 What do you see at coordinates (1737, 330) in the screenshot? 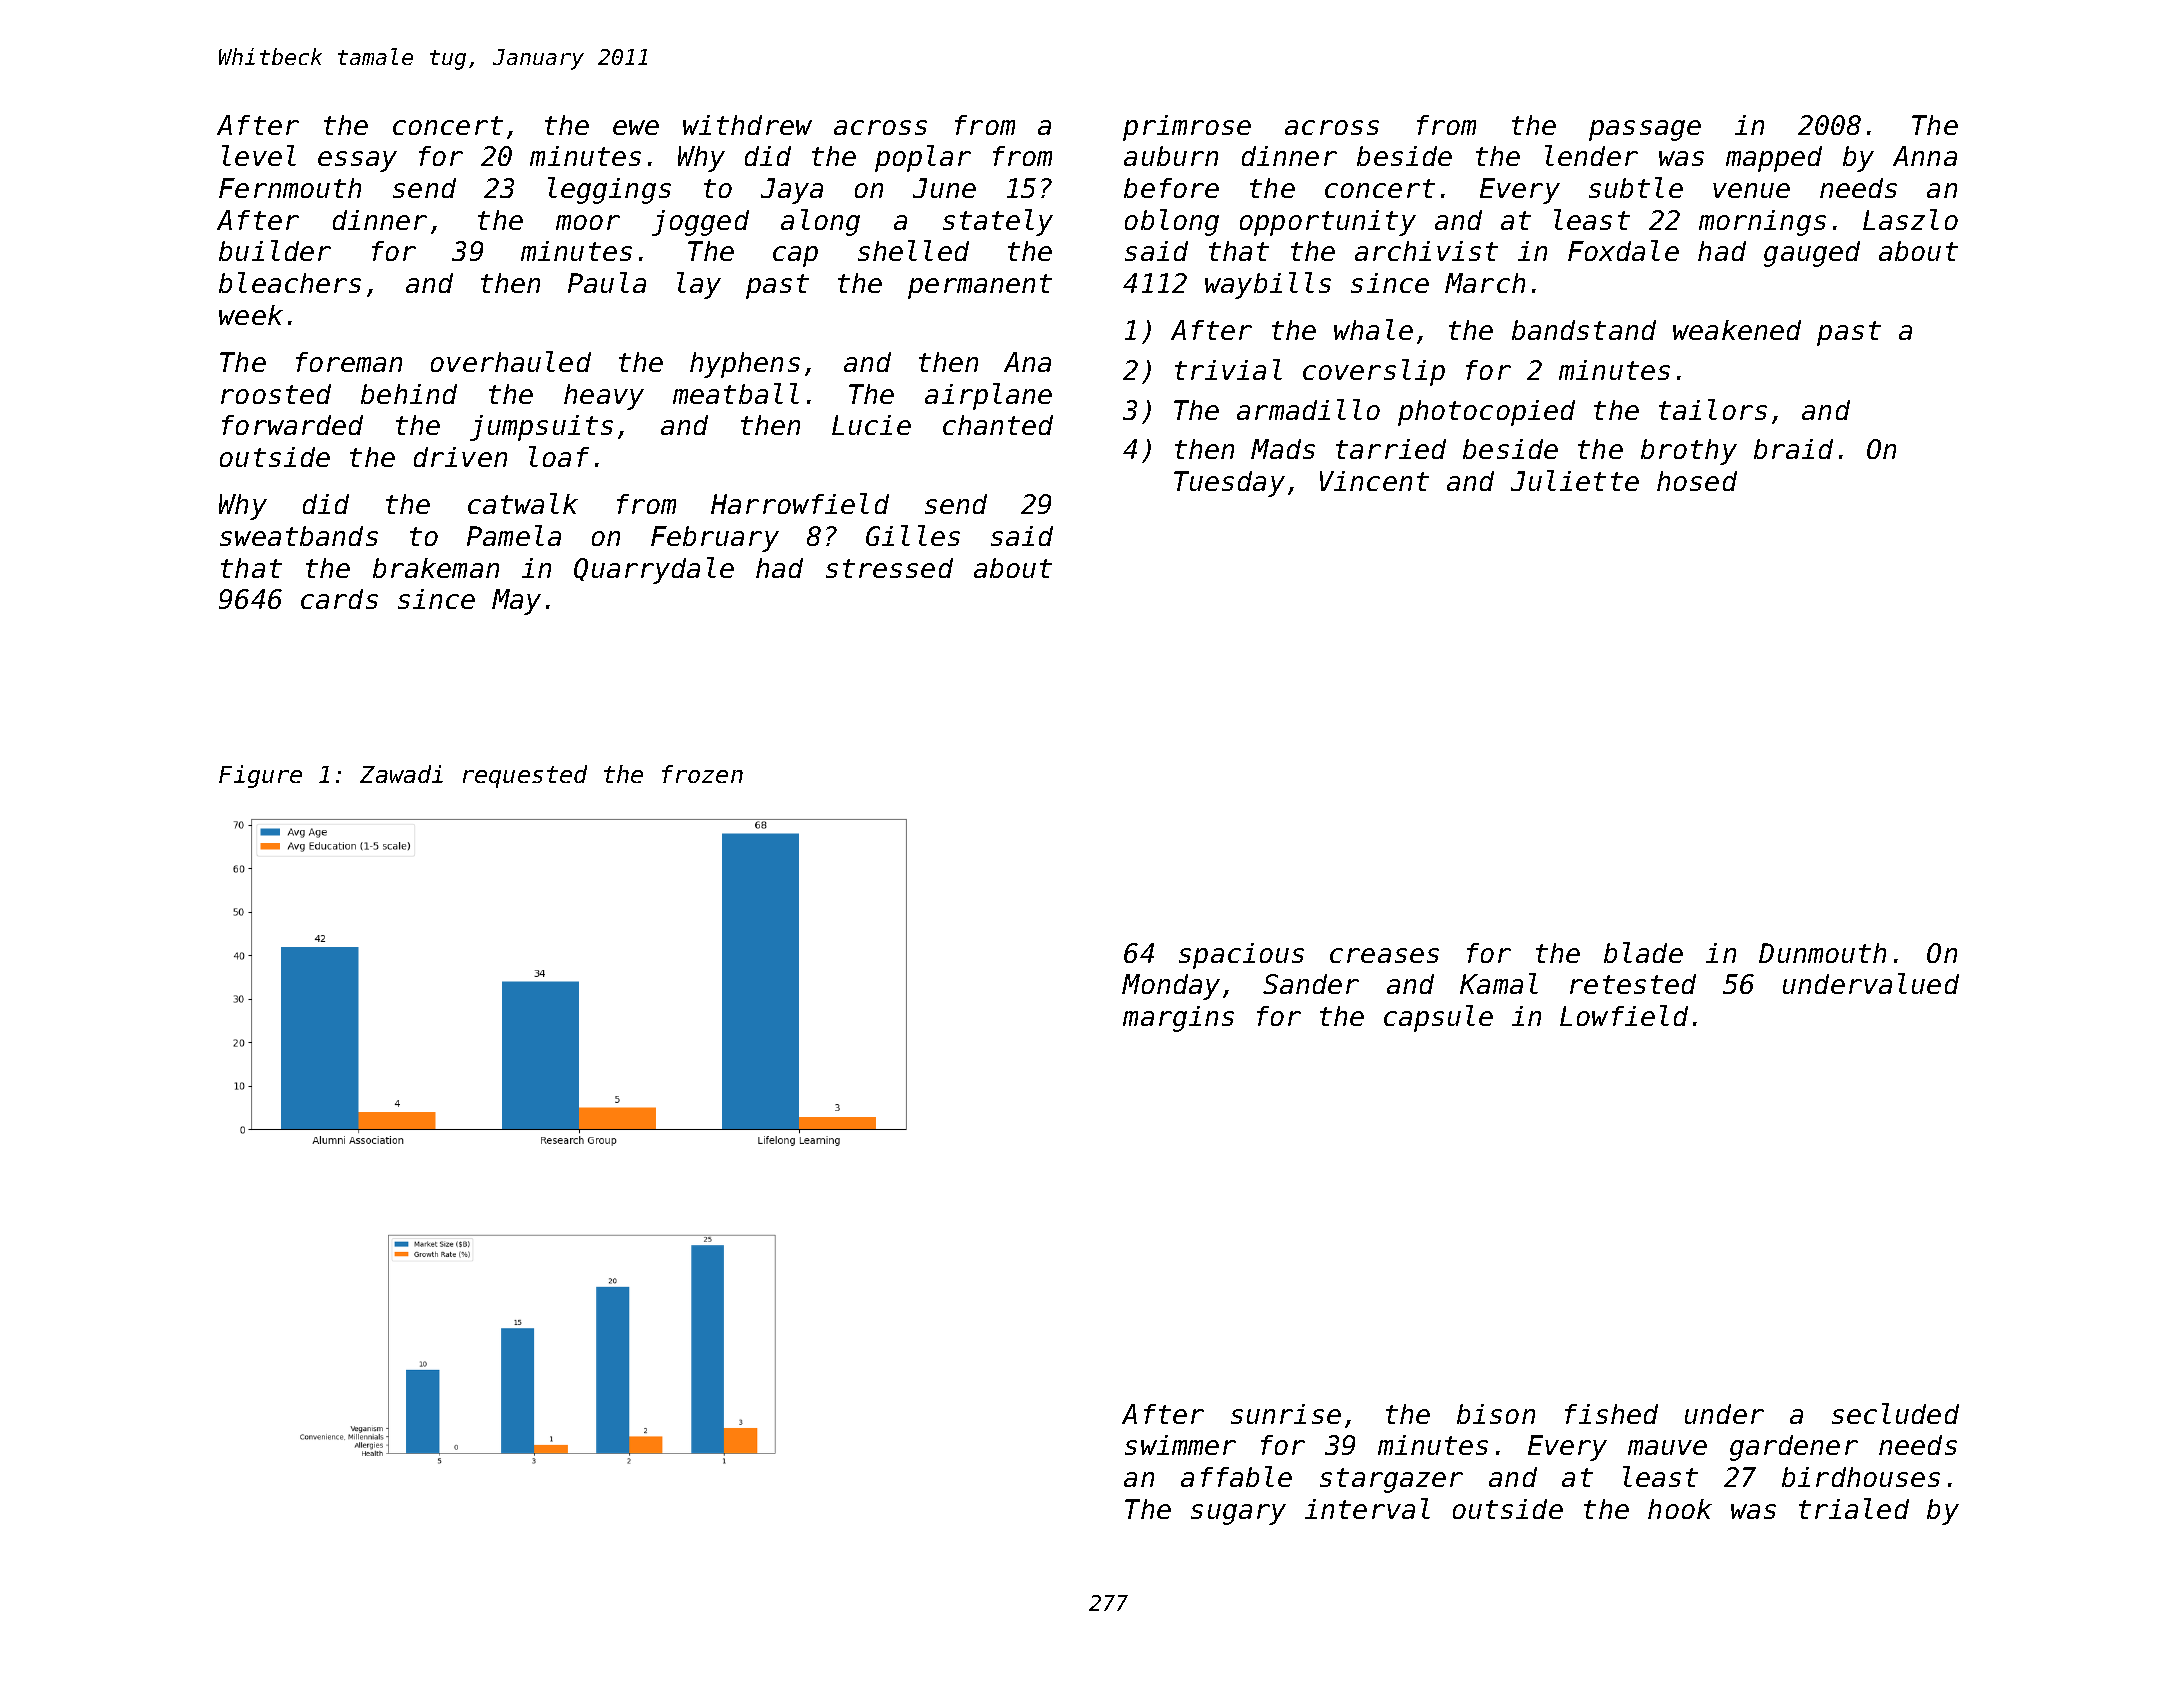
I see `weakened` at bounding box center [1737, 330].
